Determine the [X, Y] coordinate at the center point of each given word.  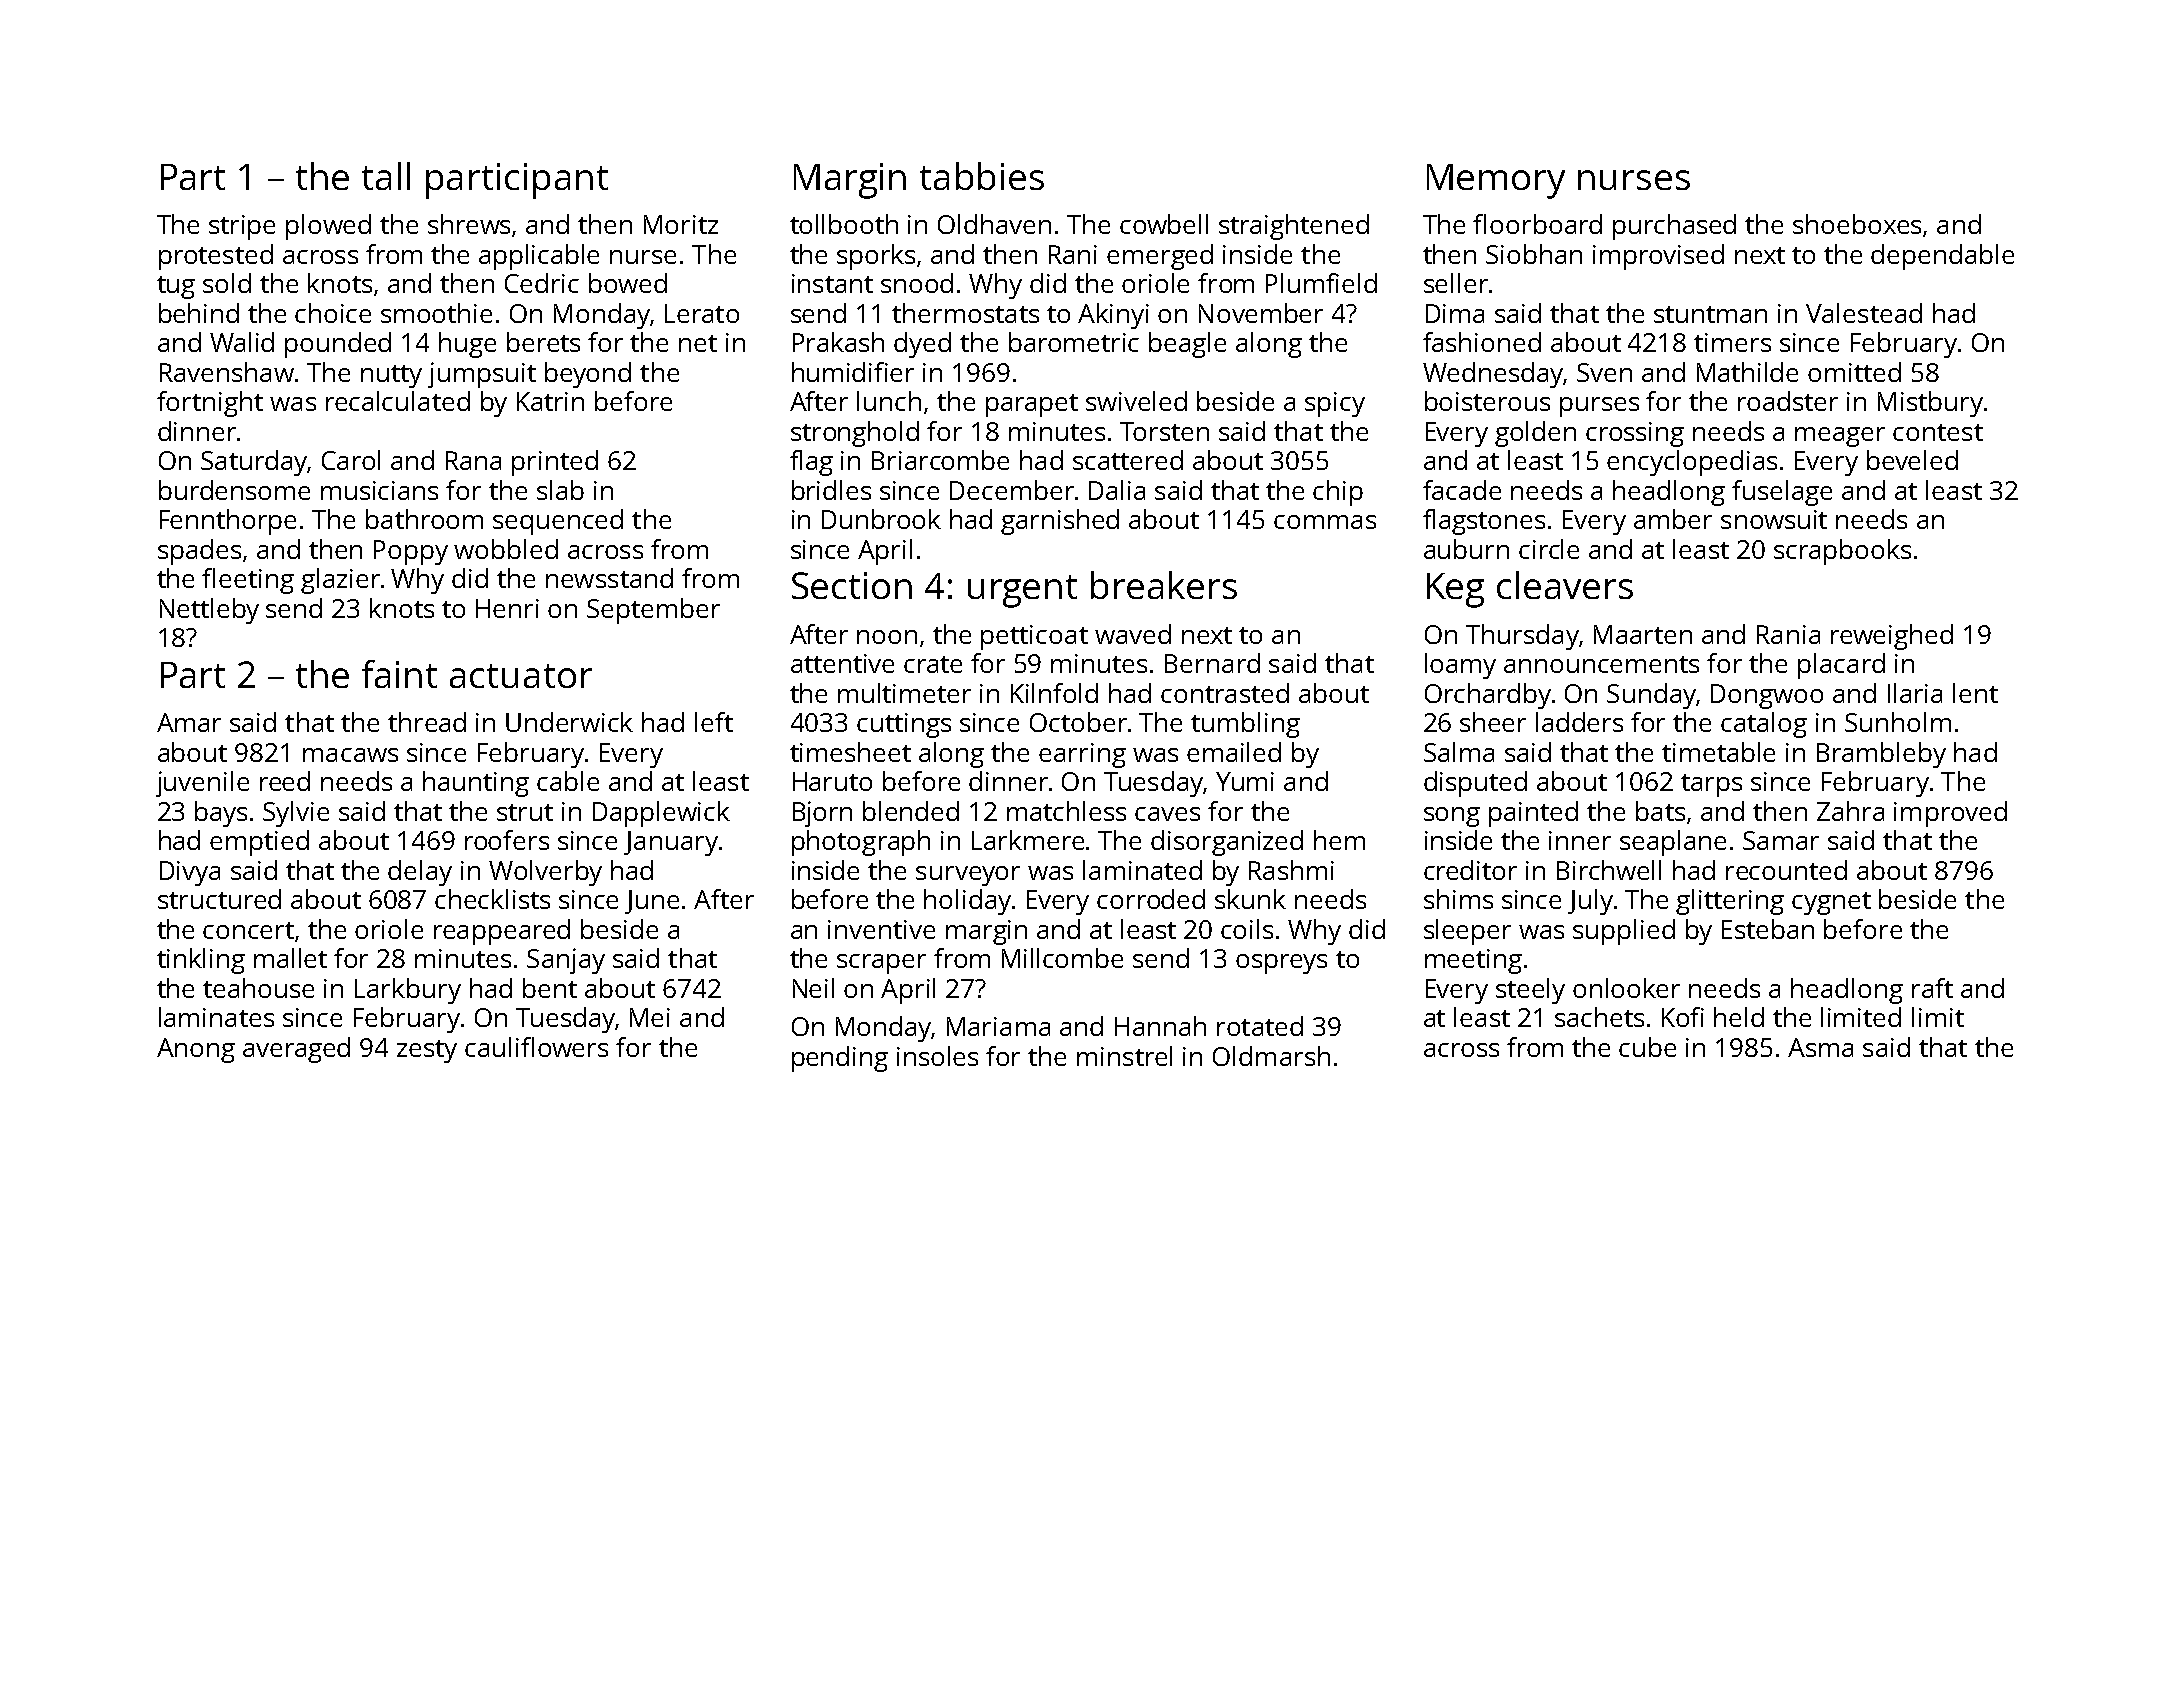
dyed [922, 345]
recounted [1786, 870]
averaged [296, 1050]
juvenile [202, 784]
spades [199, 552]
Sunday [1651, 696]
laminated [1142, 870]
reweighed [1892, 637]
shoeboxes [1857, 224]
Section [852, 585]
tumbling [1245, 725]
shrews [469, 224]
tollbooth [844, 224]
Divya [190, 873]
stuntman [1710, 314]
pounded [338, 345]
